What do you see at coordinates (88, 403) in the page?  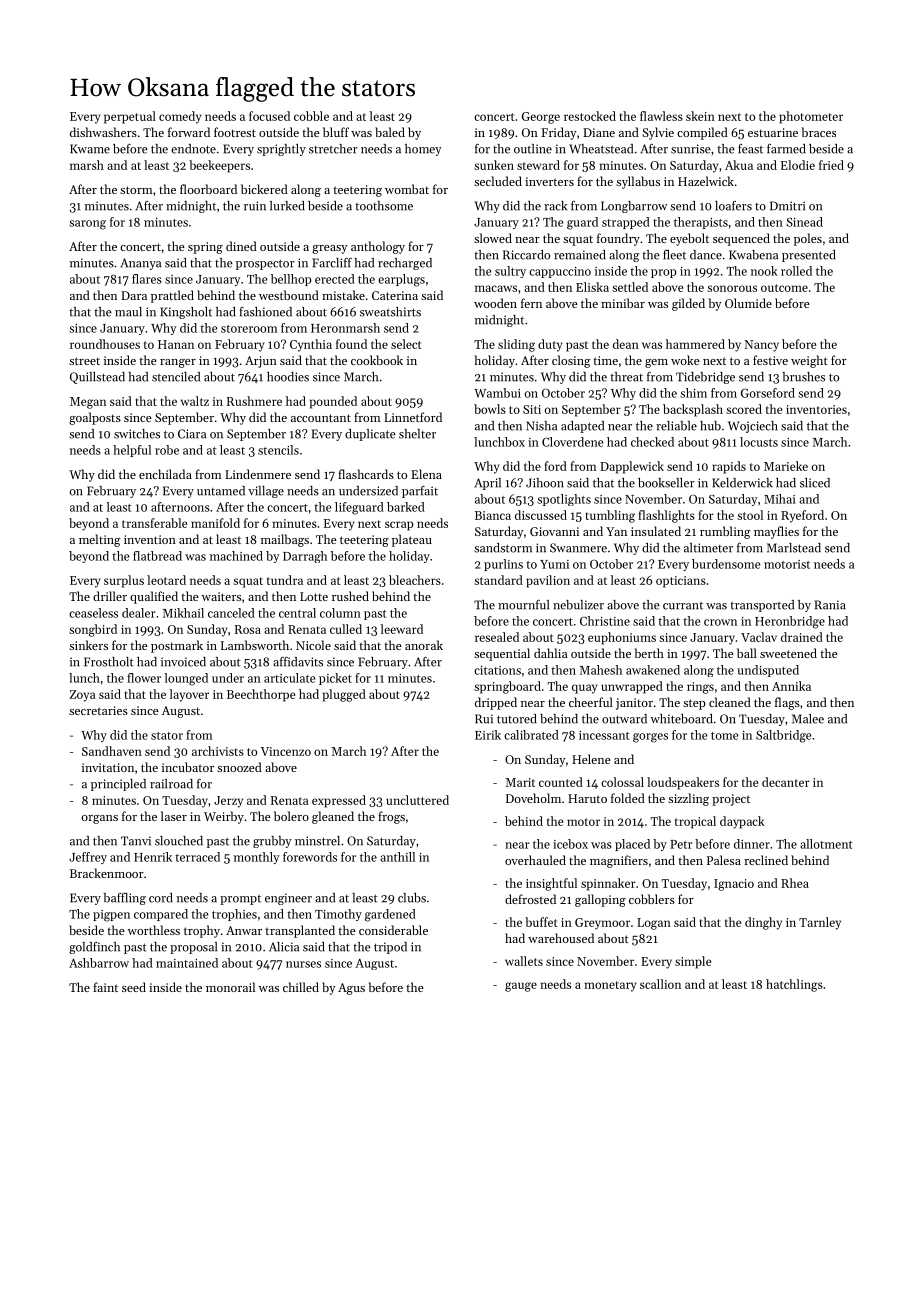 I see `Megan` at bounding box center [88, 403].
